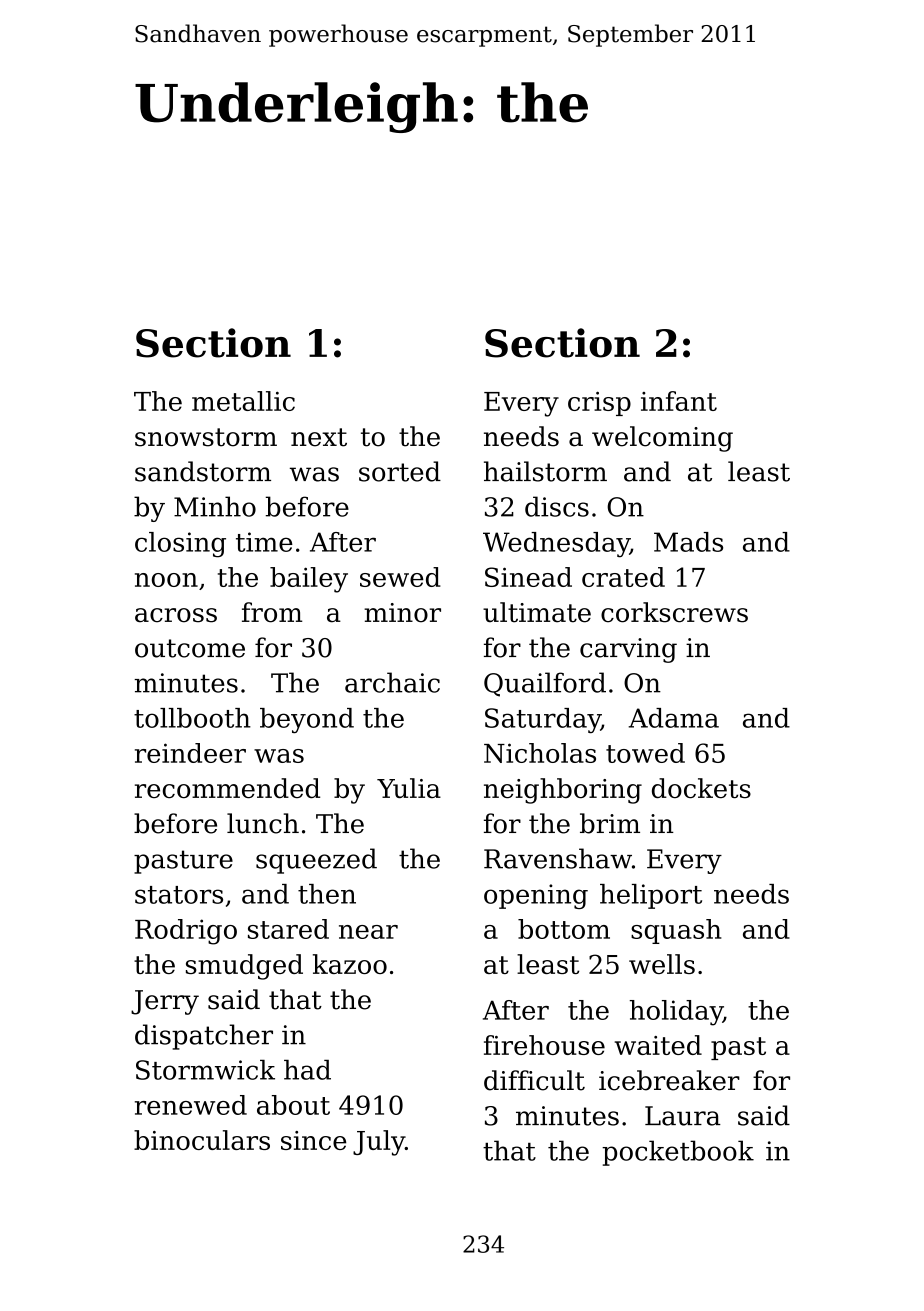  What do you see at coordinates (313, 1140) in the image?
I see `since` at bounding box center [313, 1140].
